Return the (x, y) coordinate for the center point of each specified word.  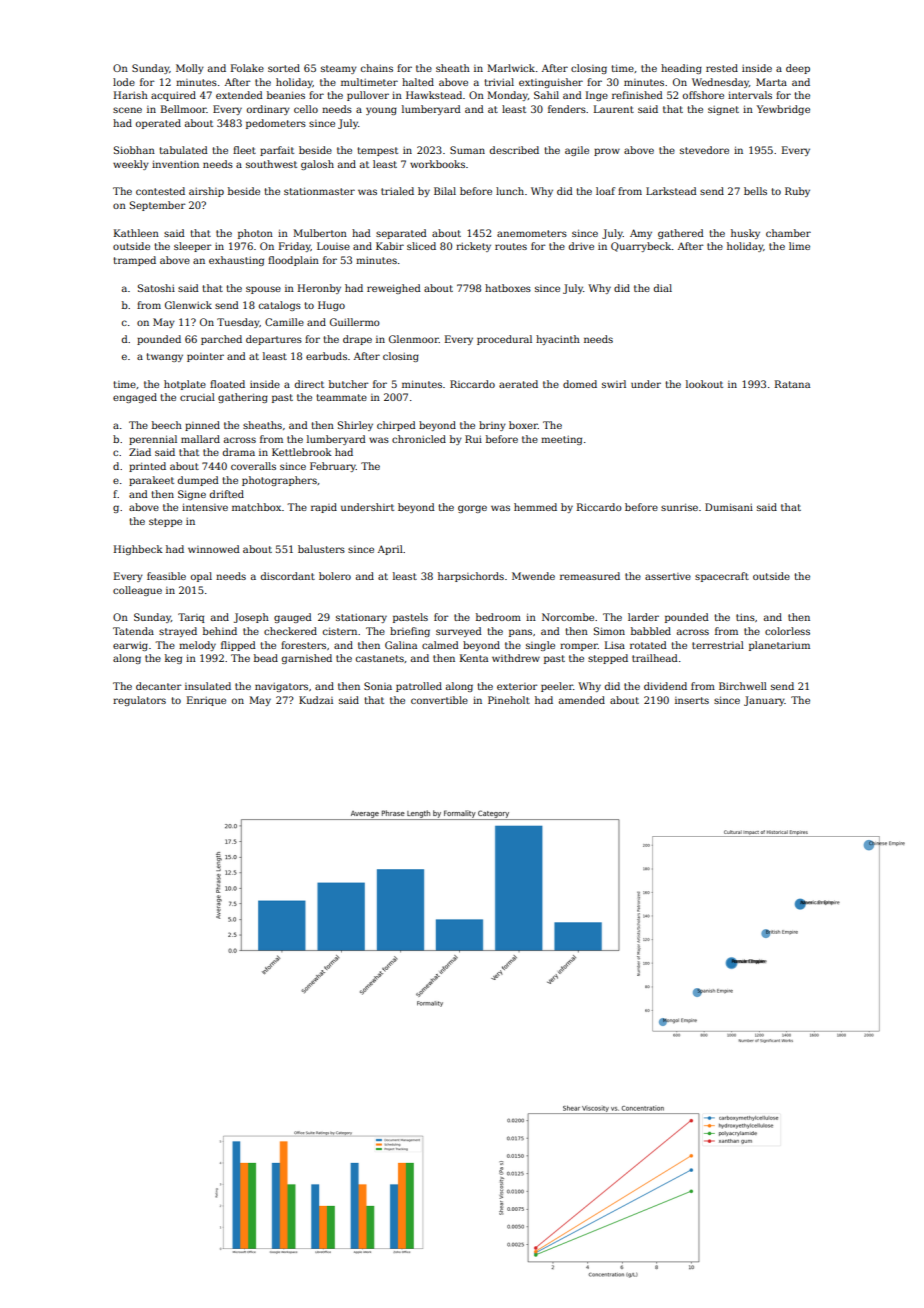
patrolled (419, 687)
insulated (208, 686)
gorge (472, 509)
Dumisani (729, 507)
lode (124, 82)
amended (582, 700)
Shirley (355, 426)
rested (722, 68)
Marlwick (511, 68)
